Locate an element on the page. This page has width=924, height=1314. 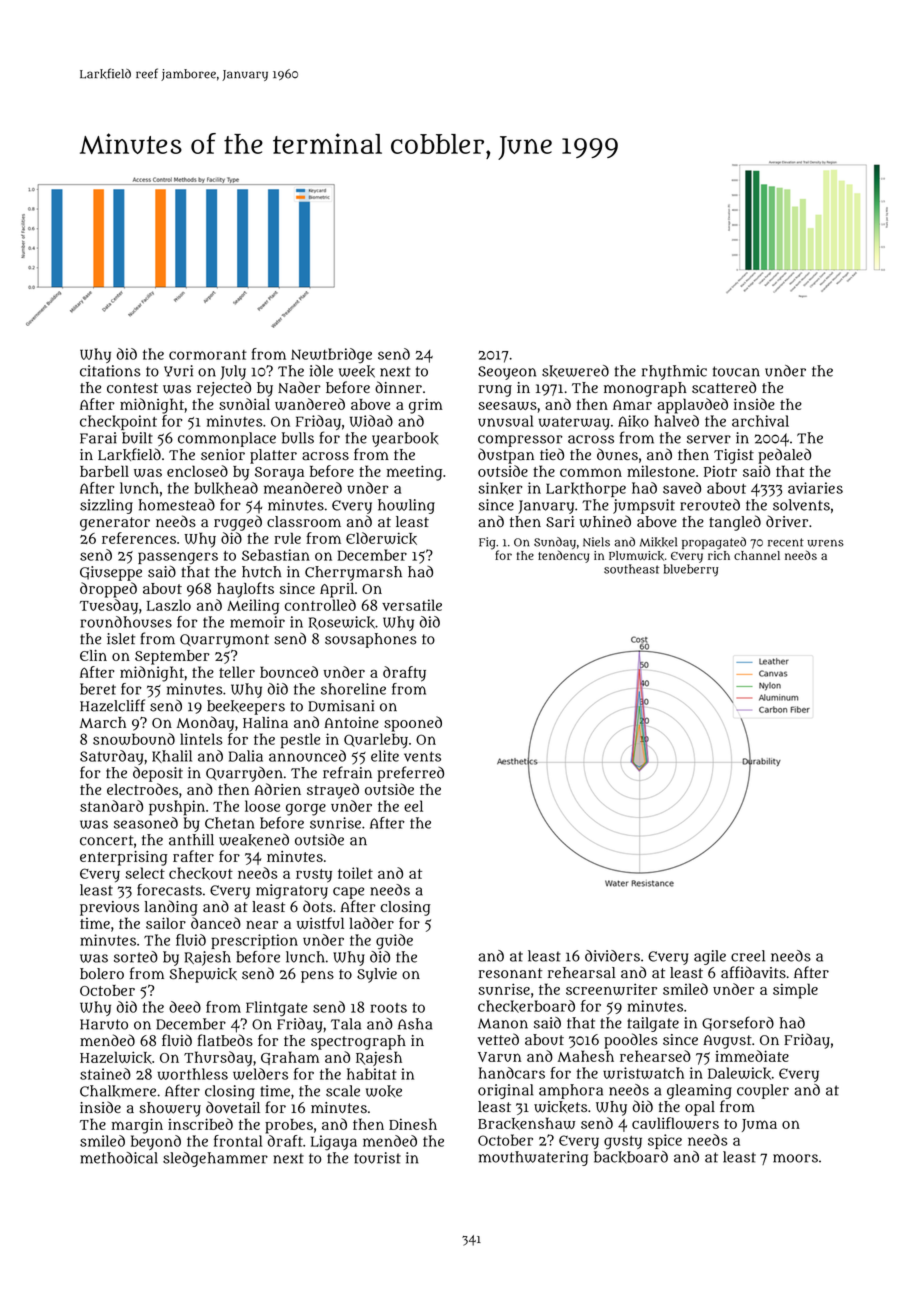
contest is located at coordinates (132, 388).
